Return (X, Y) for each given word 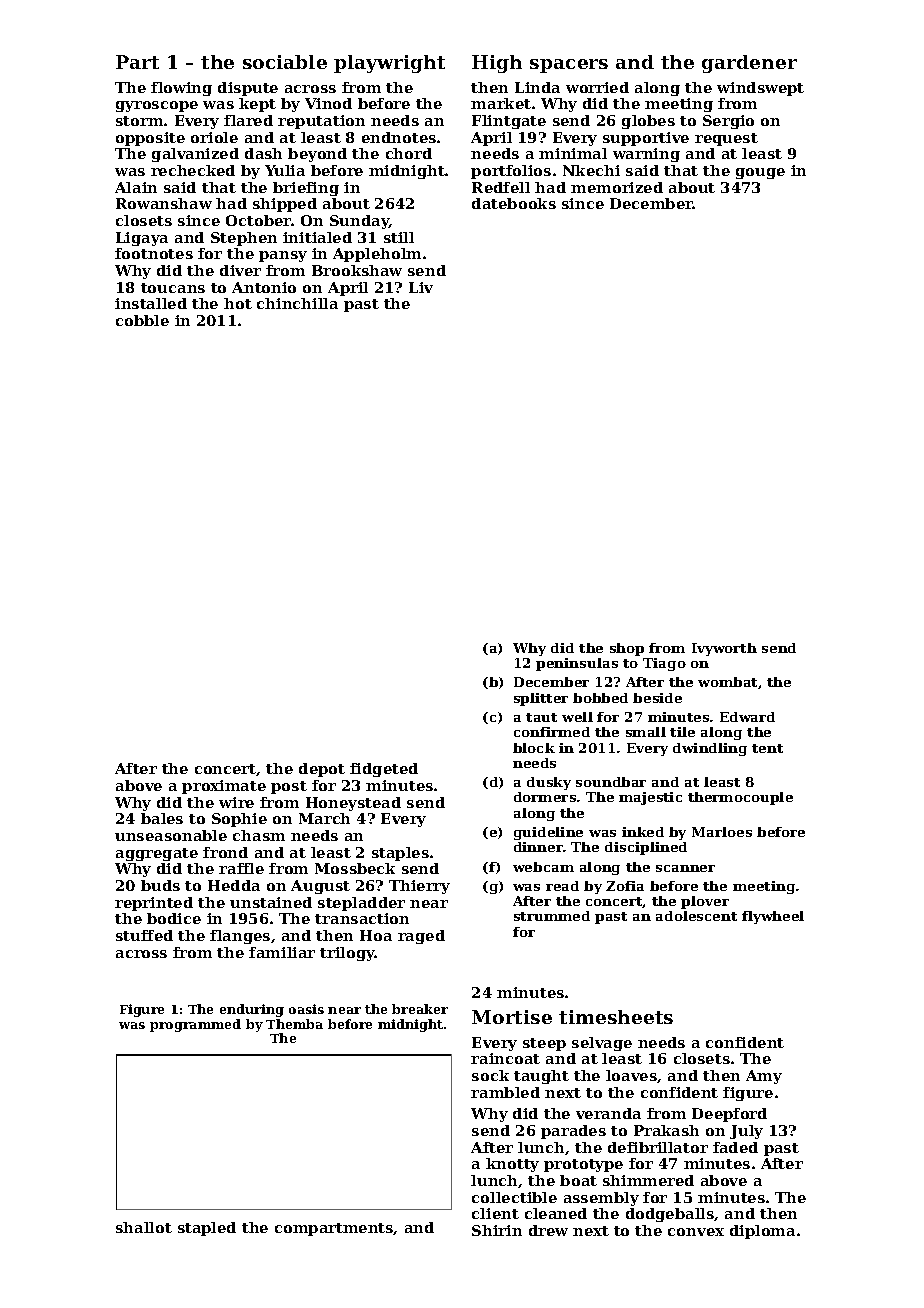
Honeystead (353, 804)
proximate (224, 787)
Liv (421, 287)
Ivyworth (724, 649)
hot (238, 303)
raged (421, 937)
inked (643, 832)
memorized (617, 187)
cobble (142, 320)
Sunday (359, 222)
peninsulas (577, 664)
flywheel (773, 917)
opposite (150, 139)
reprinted (154, 904)
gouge (760, 173)
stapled (207, 1229)
